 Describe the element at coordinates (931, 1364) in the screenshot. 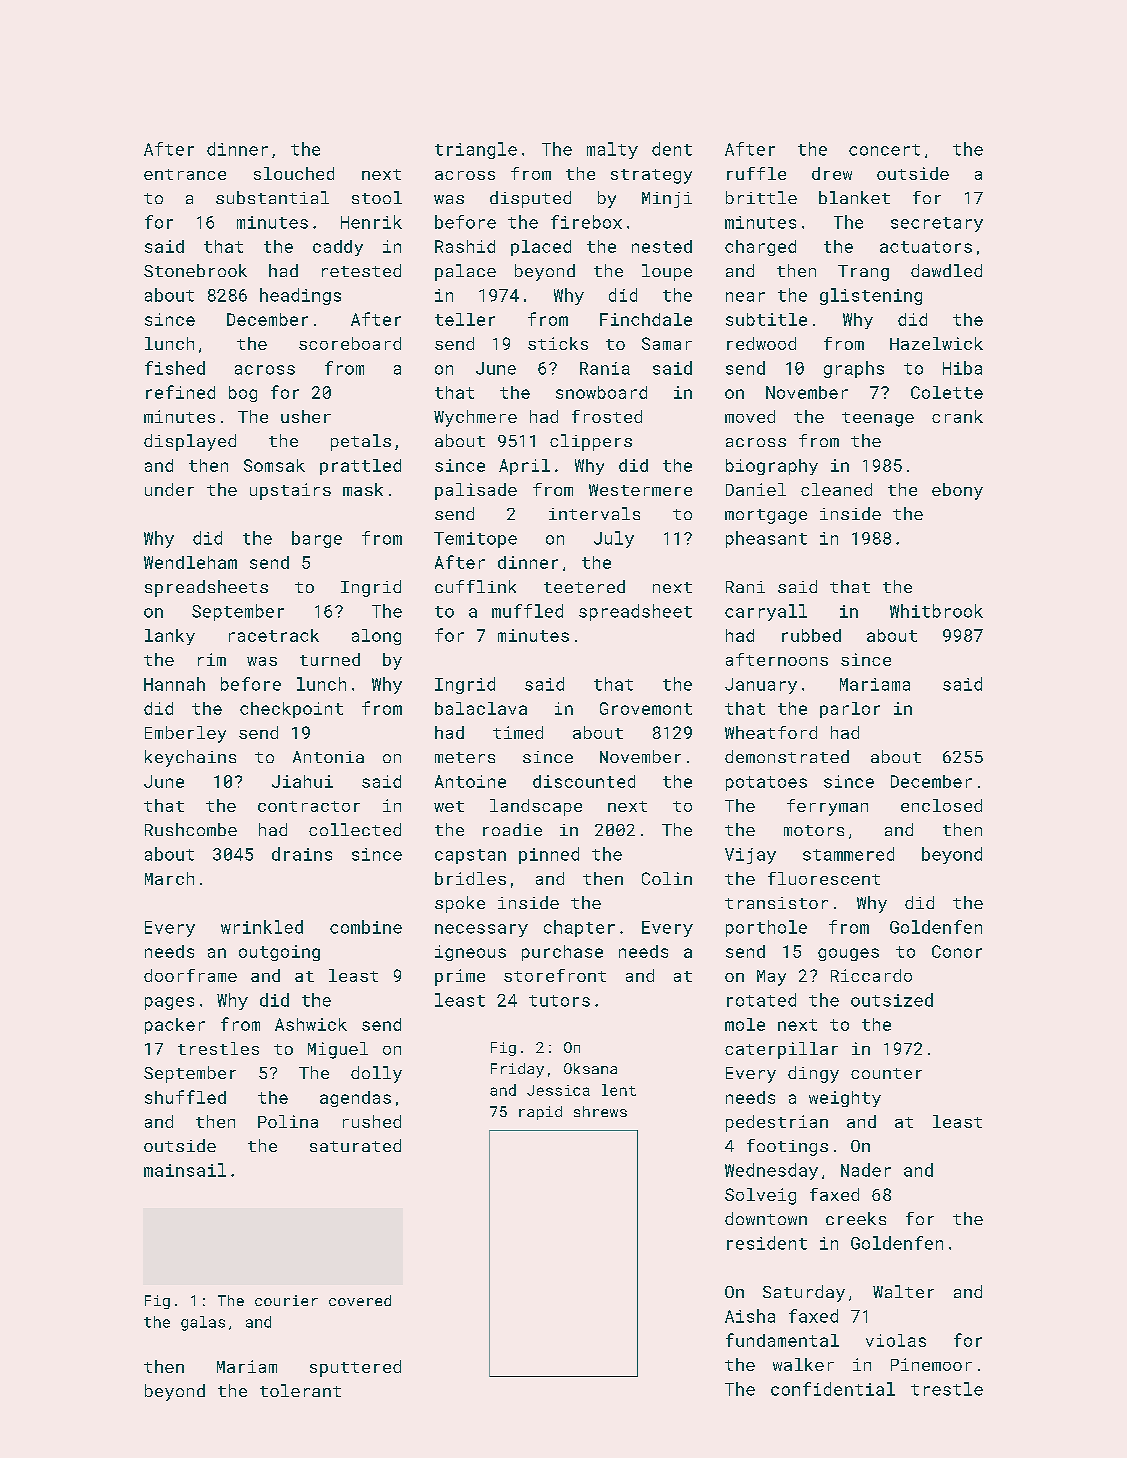

I see `Pinemoor` at that location.
